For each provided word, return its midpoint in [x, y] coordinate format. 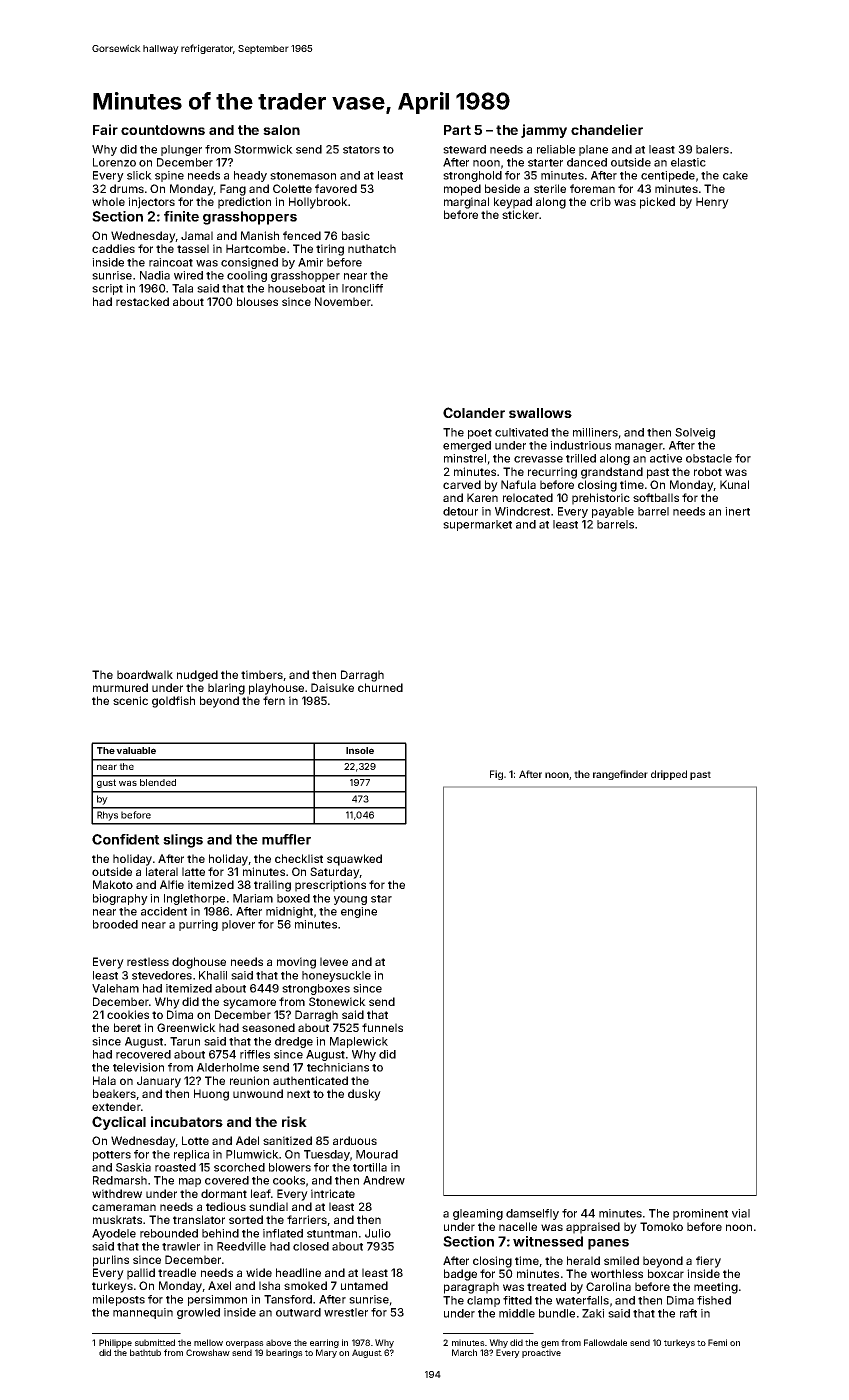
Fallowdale [605, 1342]
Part [457, 130]
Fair [105, 129]
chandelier [607, 129]
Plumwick [252, 1154]
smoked [305, 1285]
